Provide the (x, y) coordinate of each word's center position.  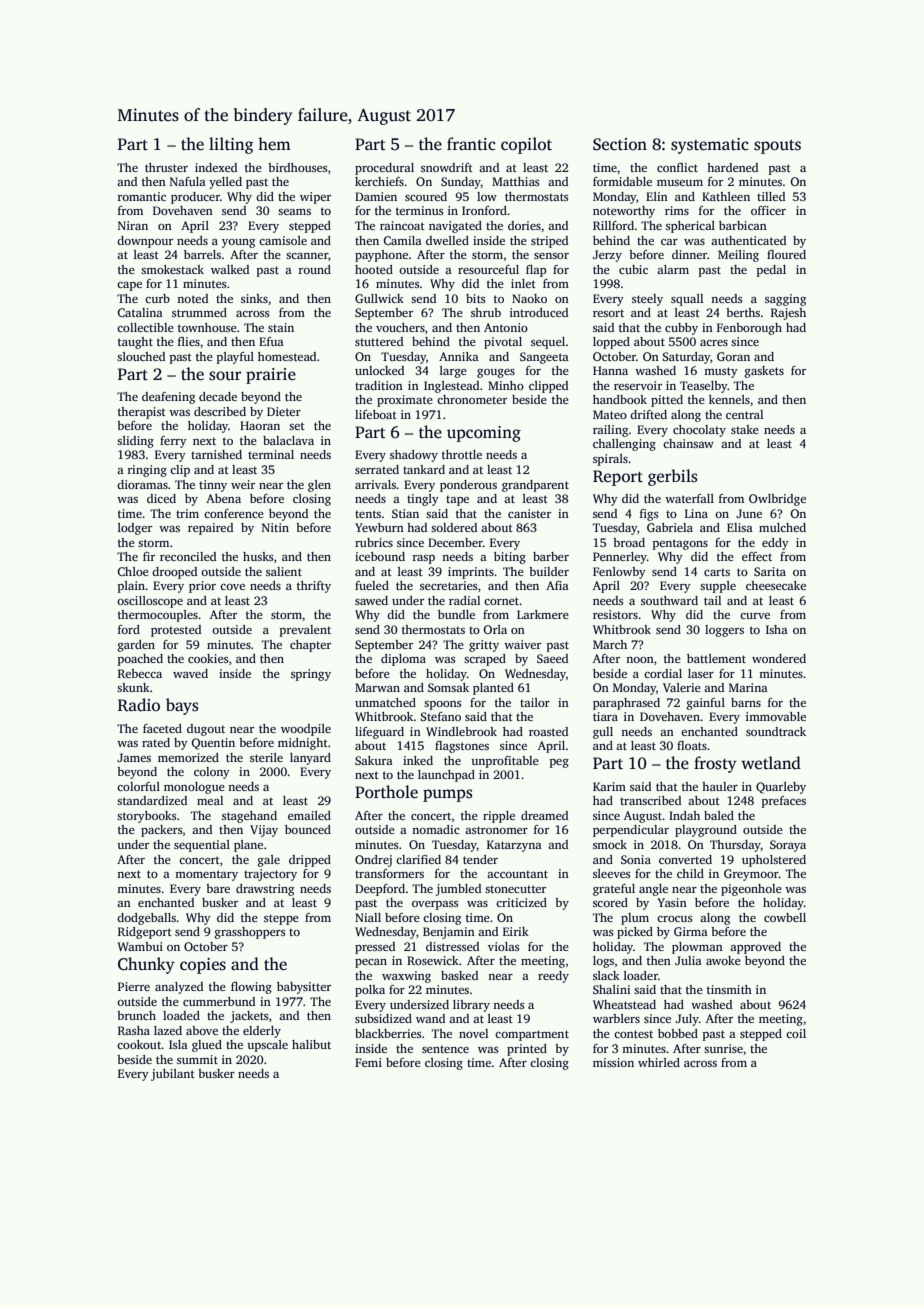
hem (274, 144)
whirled (659, 1062)
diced (161, 498)
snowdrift (447, 167)
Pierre (134, 986)
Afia (557, 585)
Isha (777, 629)
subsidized (383, 1018)
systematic (710, 146)
